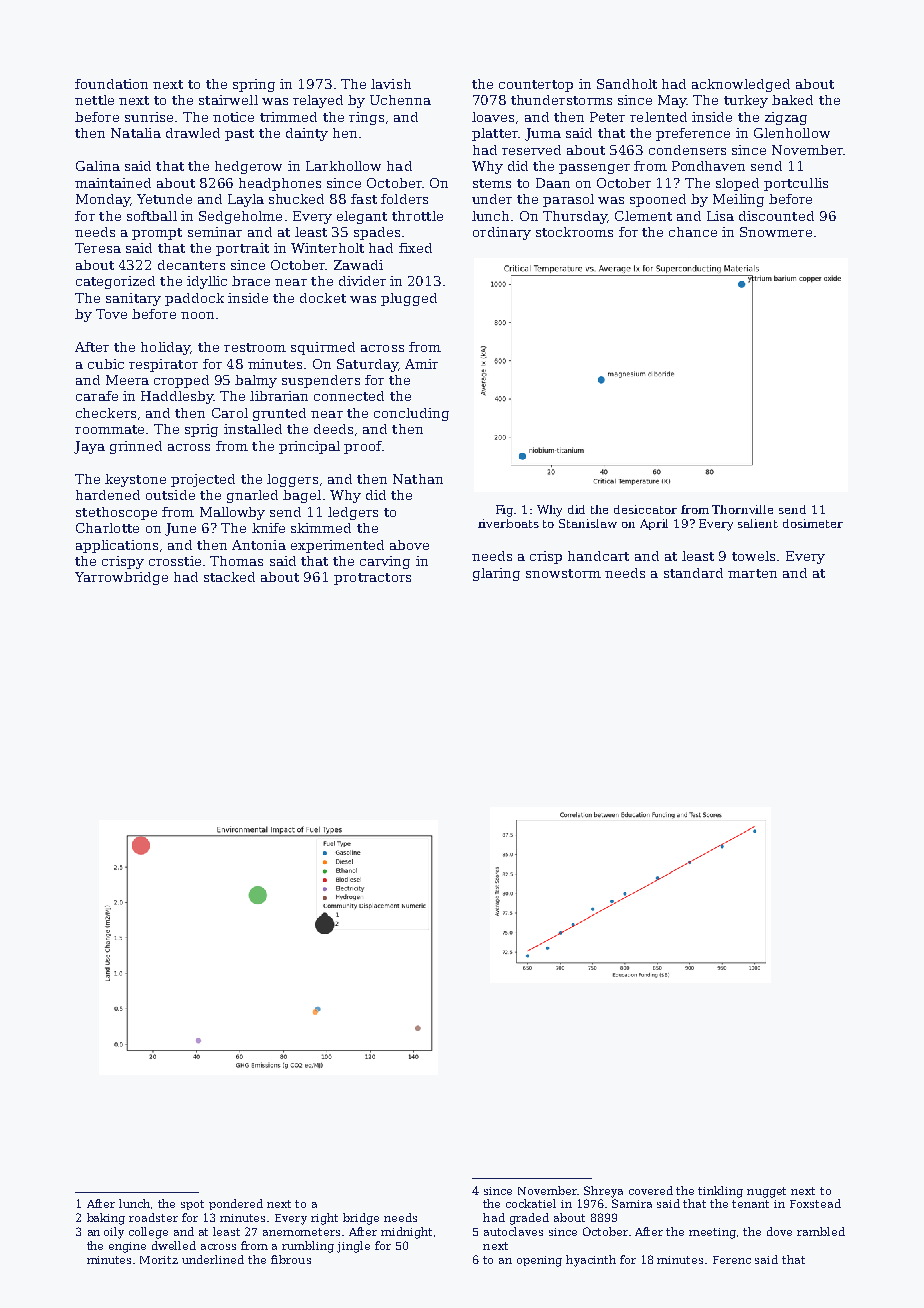 The image size is (924, 1308). Describe the element at coordinates (111, 84) in the page. I see `foundation` at that location.
